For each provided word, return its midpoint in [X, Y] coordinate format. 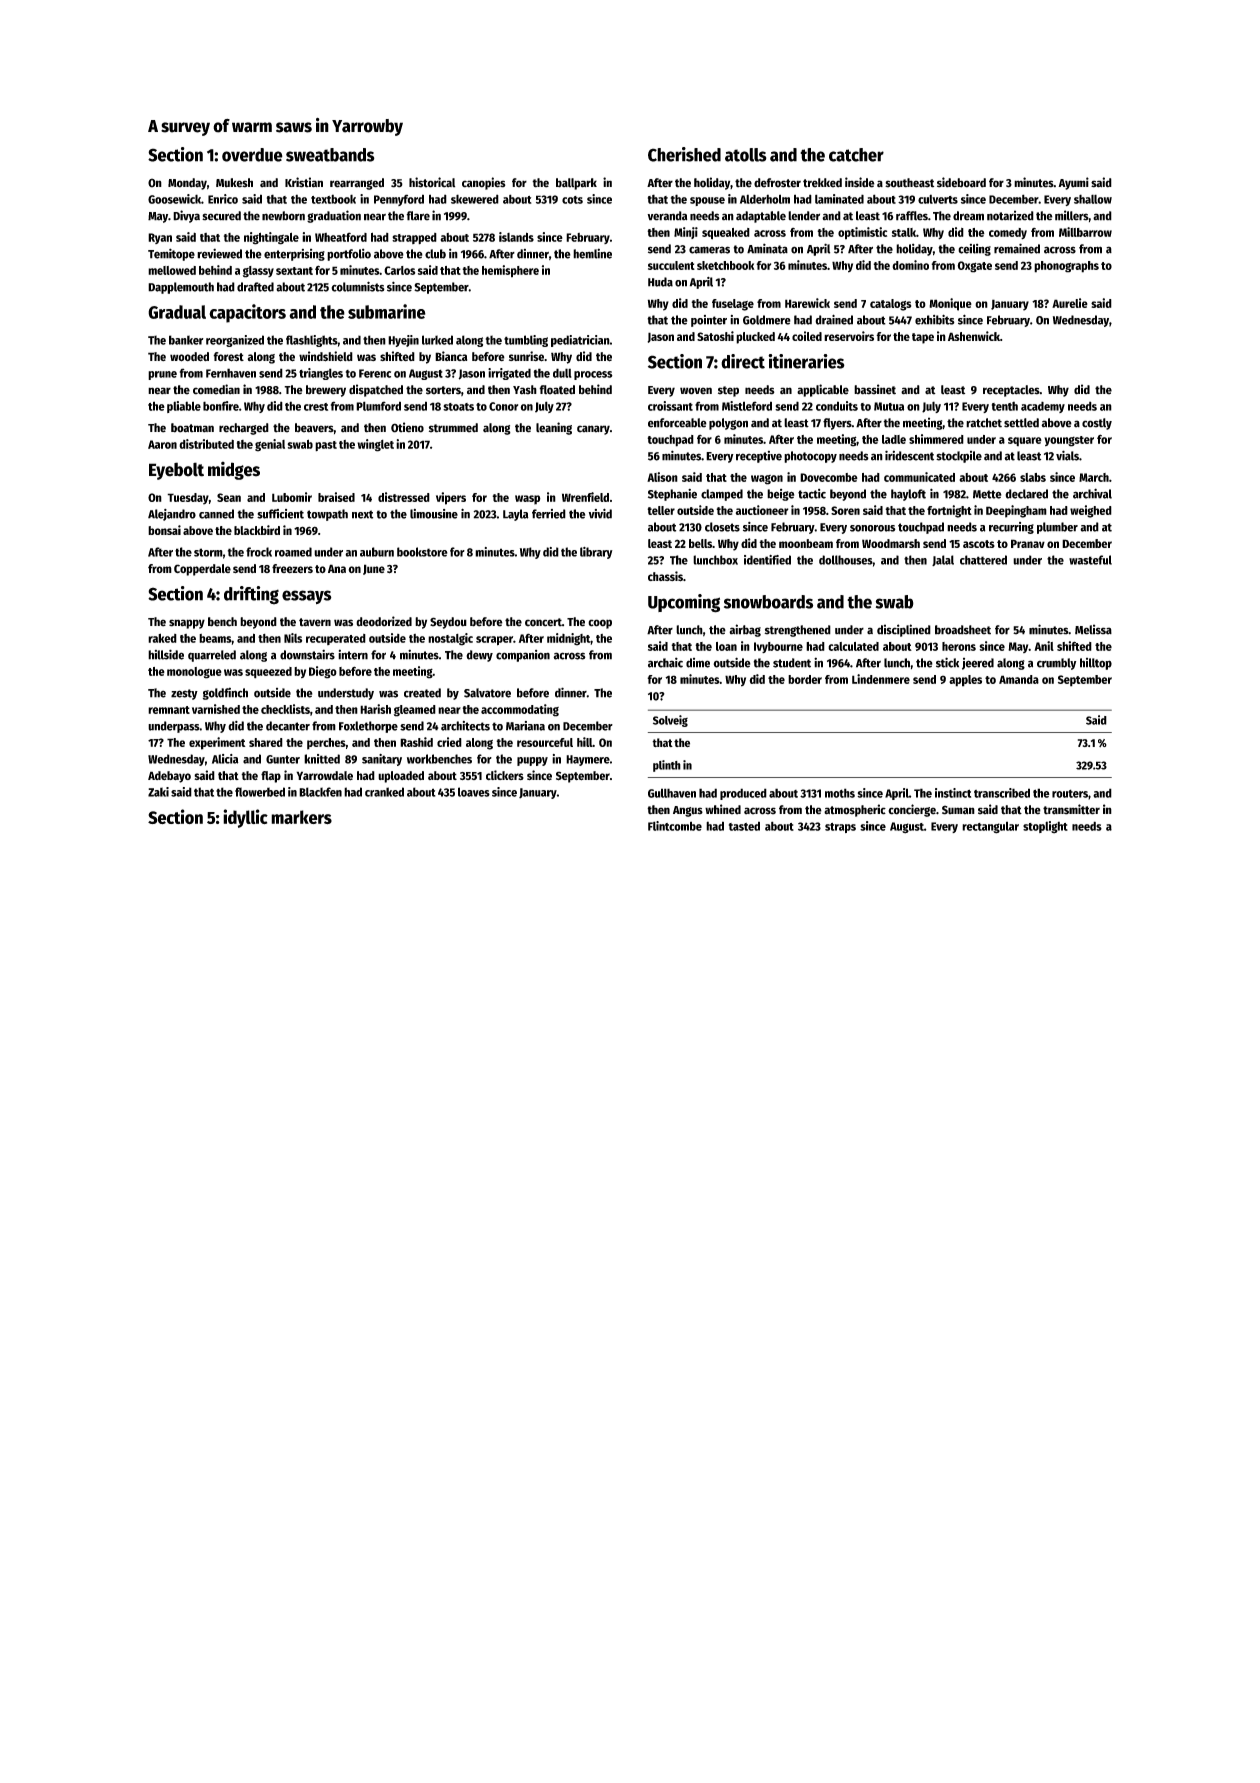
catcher [856, 155]
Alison [662, 477]
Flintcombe [675, 826]
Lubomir [292, 497]
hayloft [908, 495]
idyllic [245, 818]
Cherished [684, 154]
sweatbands [330, 155]
